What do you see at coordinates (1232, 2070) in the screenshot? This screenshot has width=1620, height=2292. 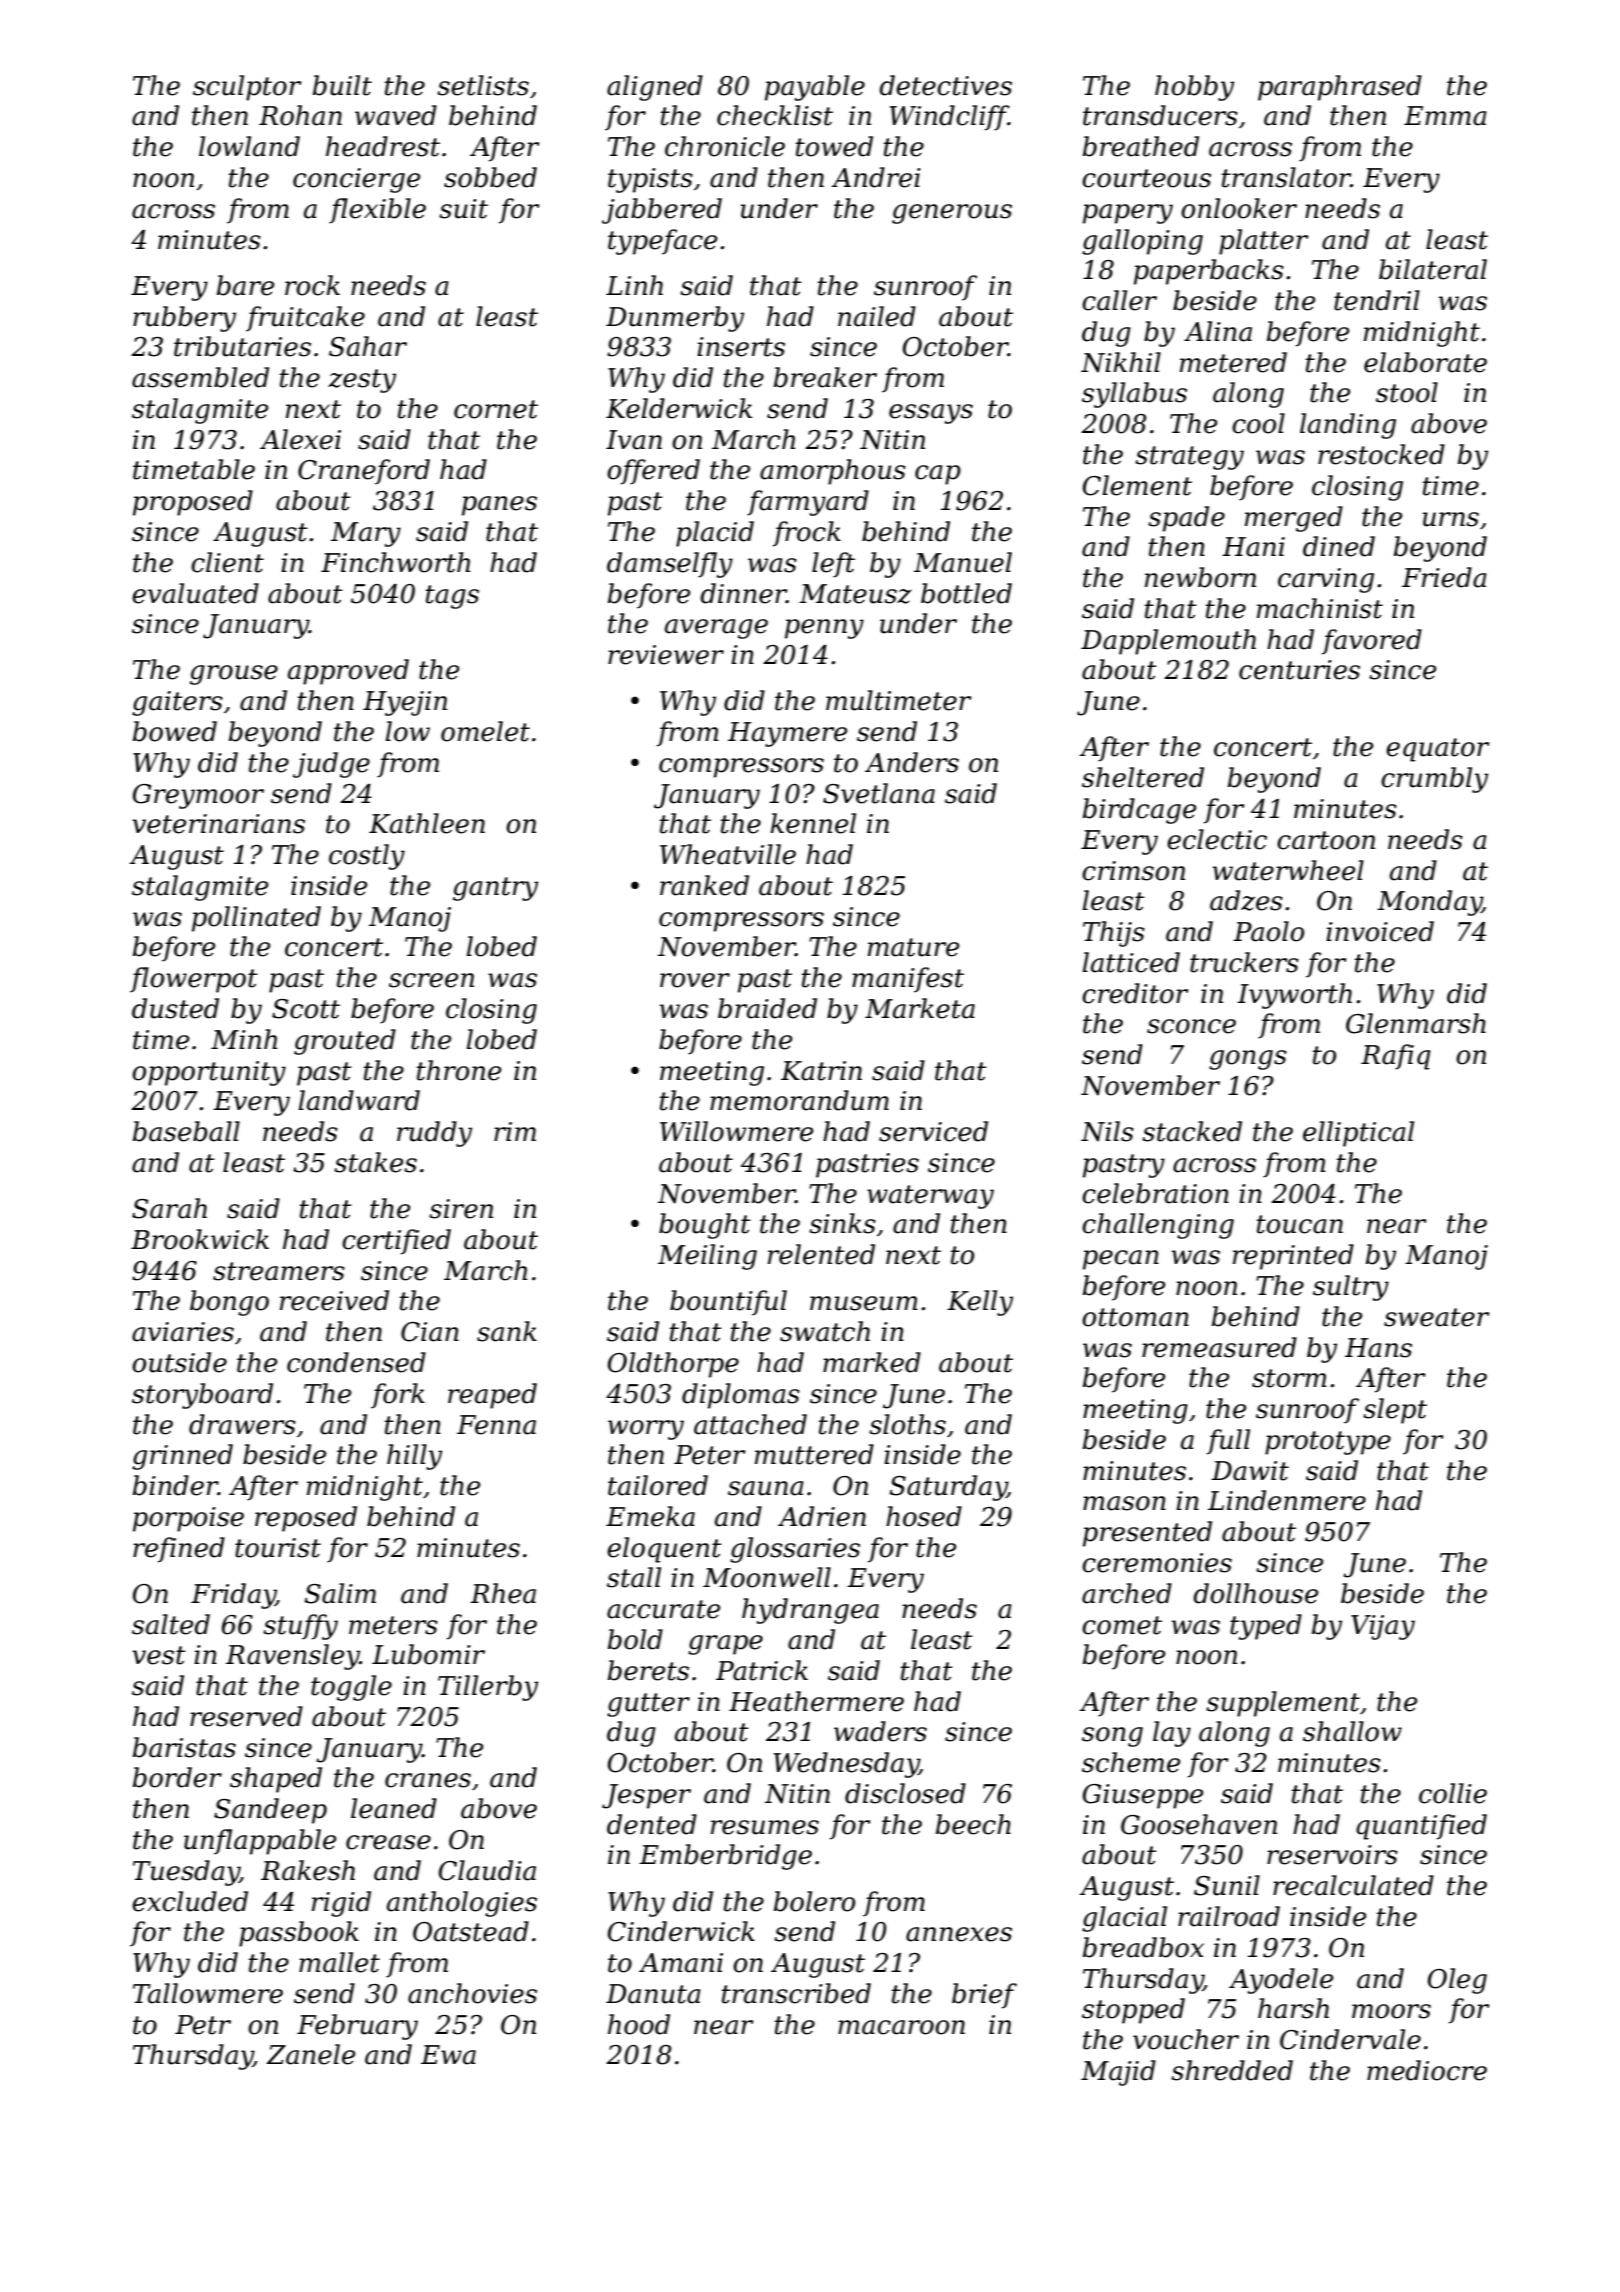 I see `shredded` at bounding box center [1232, 2070].
